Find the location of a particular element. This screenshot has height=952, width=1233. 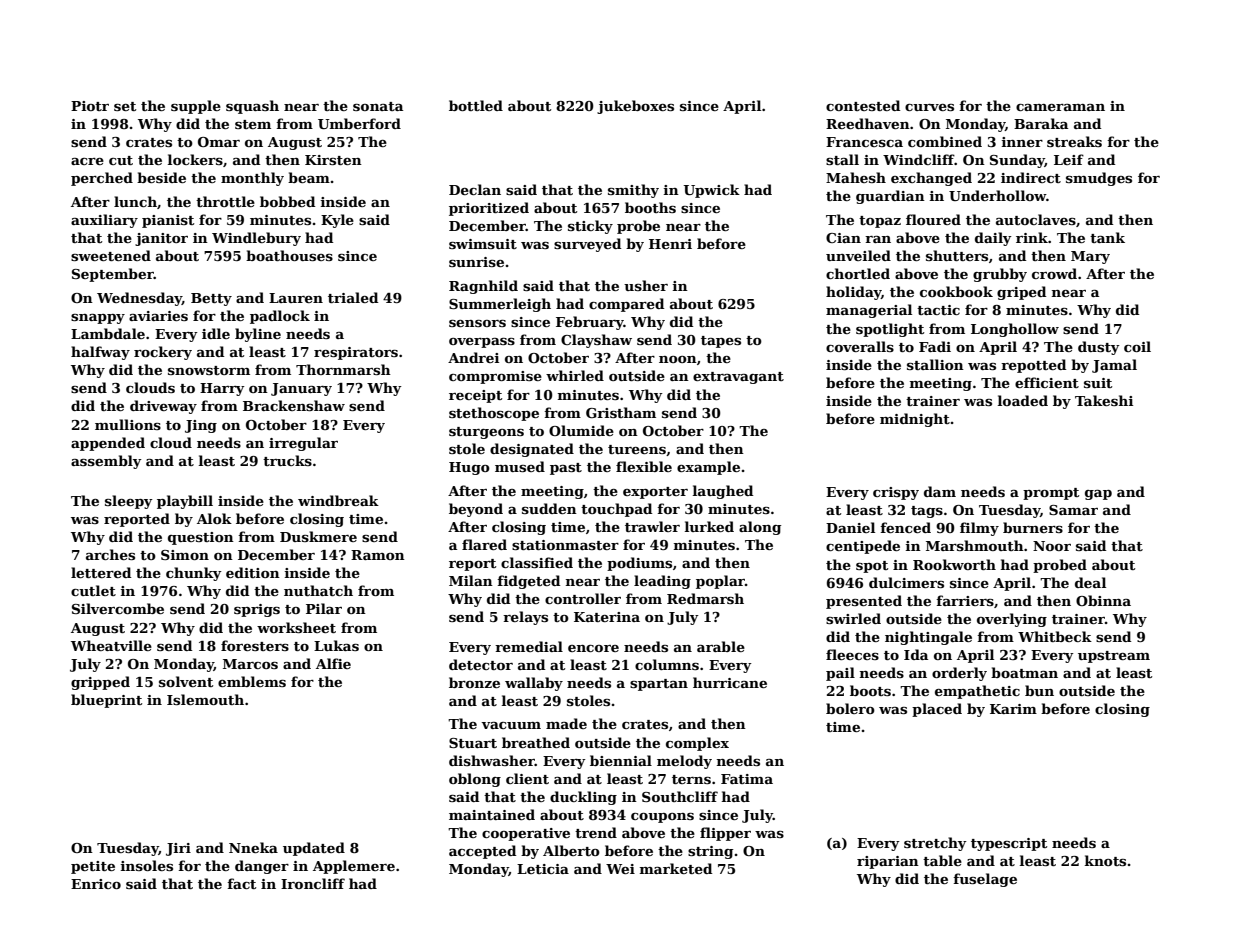

wallaby is located at coordinates (534, 684).
